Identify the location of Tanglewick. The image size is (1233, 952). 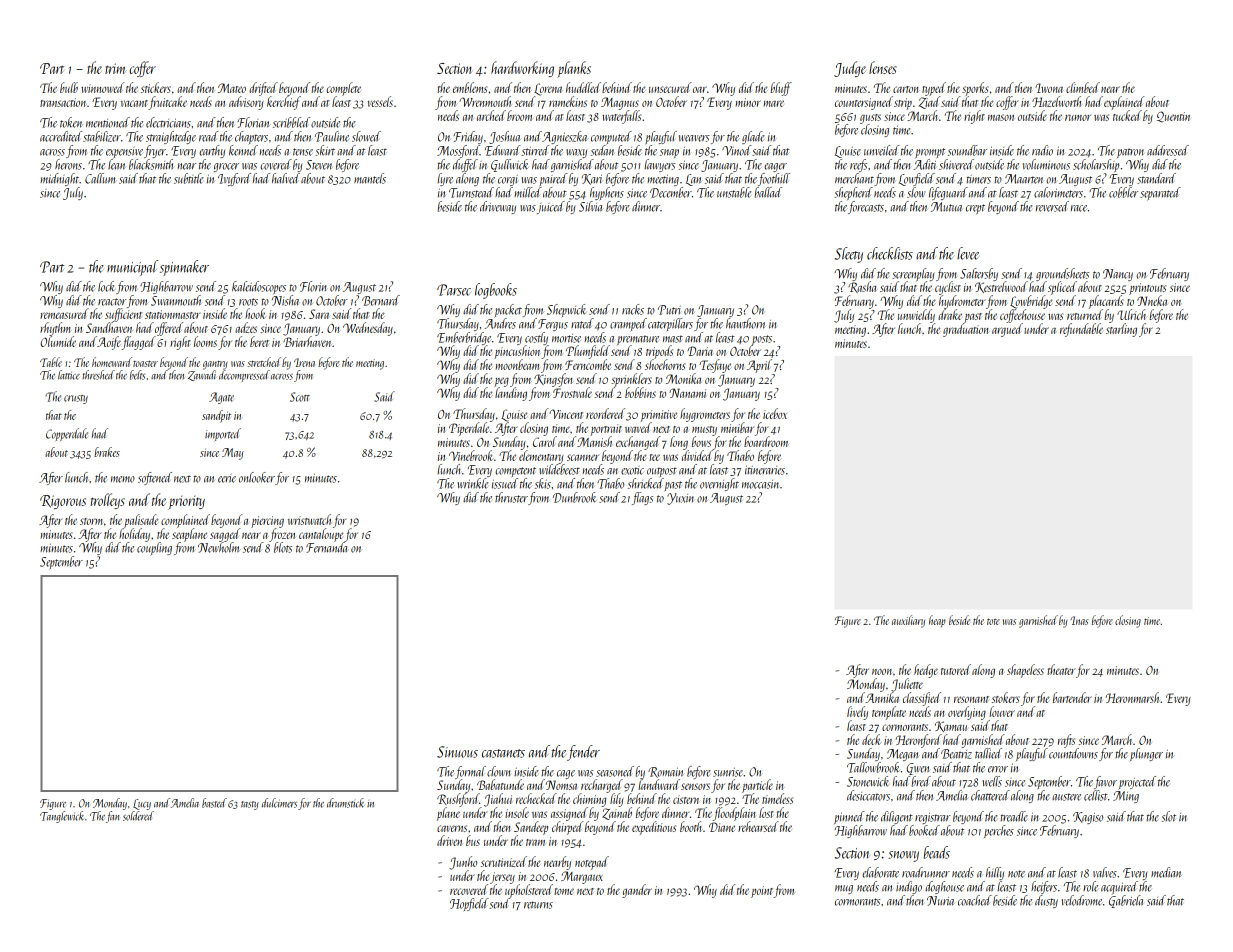
(62, 817).
